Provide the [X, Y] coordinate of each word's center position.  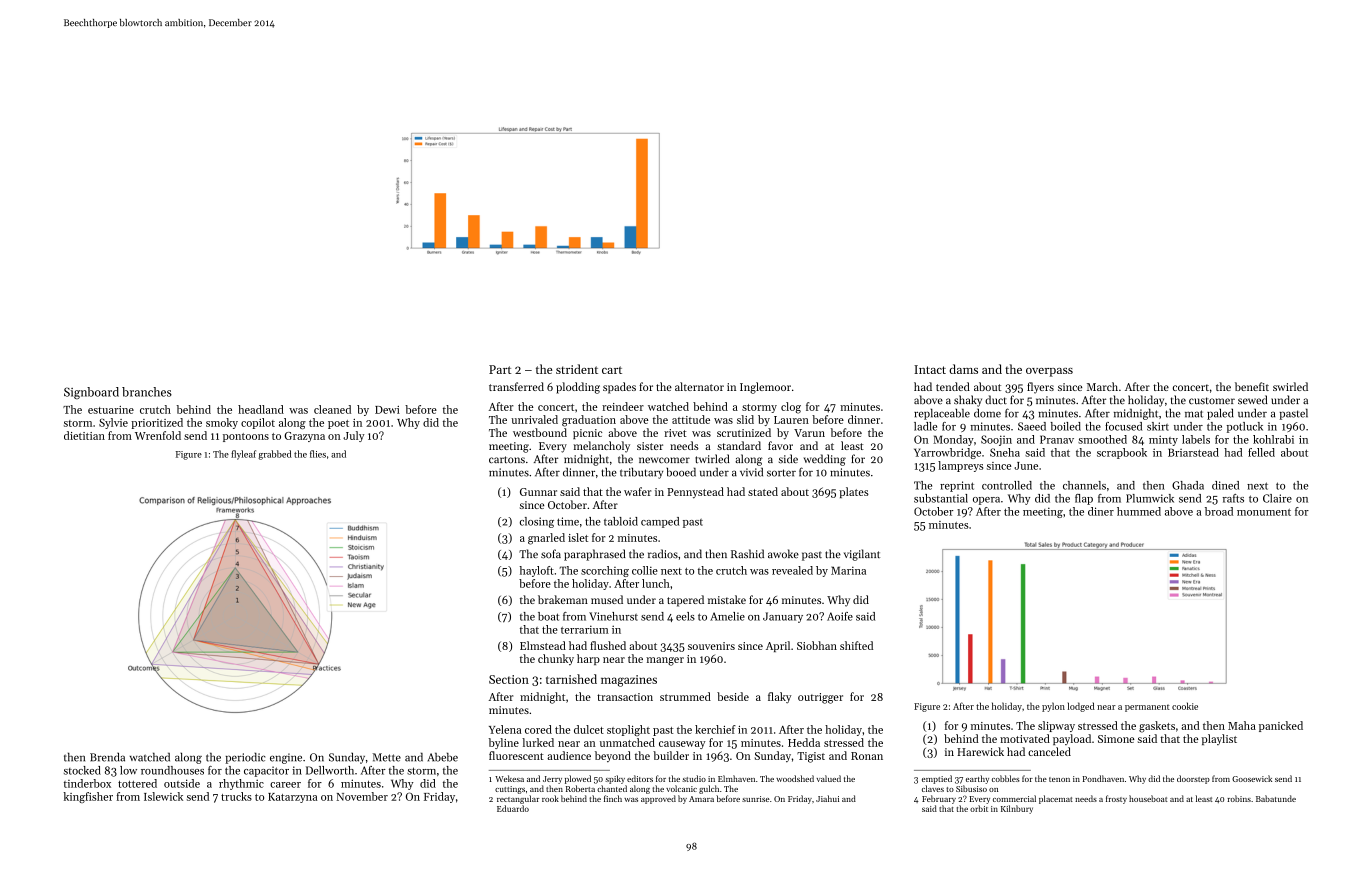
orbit [979, 808]
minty [1163, 440]
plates [854, 492]
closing [537, 522]
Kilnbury [1017, 809]
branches [147, 392]
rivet [675, 433]
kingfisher [88, 797]
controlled [1007, 485]
